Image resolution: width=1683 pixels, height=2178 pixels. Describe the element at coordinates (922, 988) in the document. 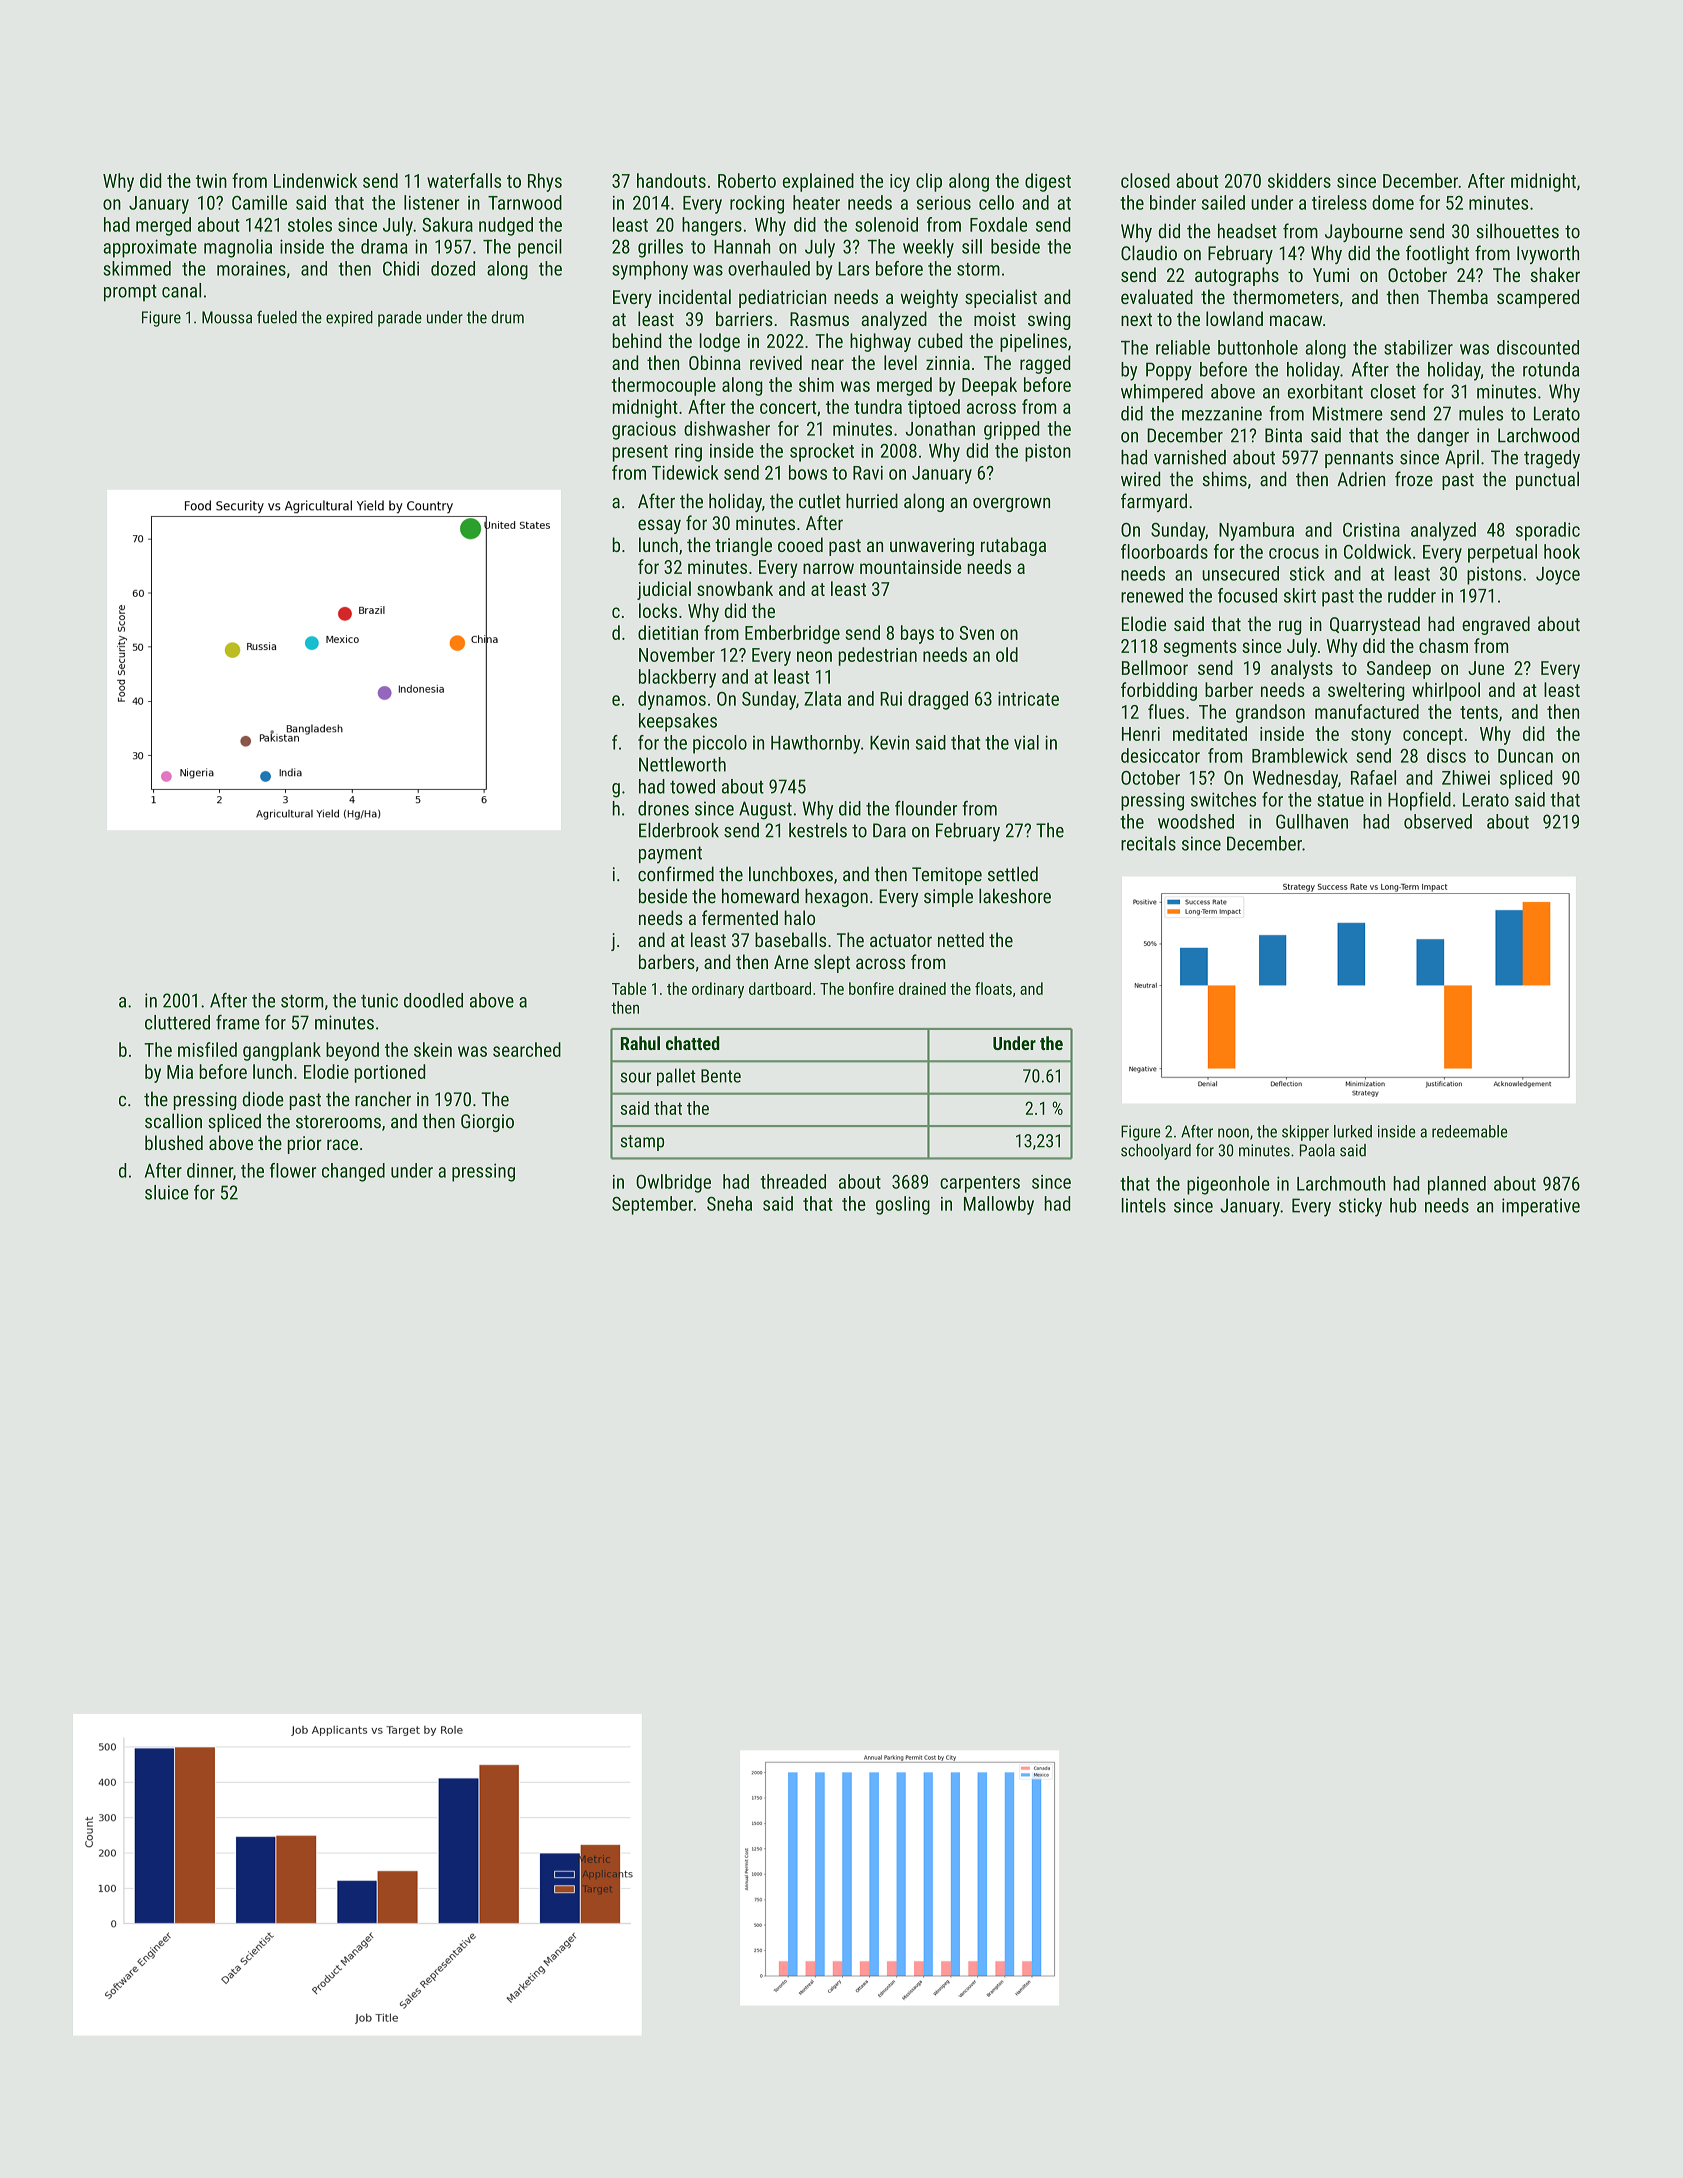

I see `drained` at that location.
